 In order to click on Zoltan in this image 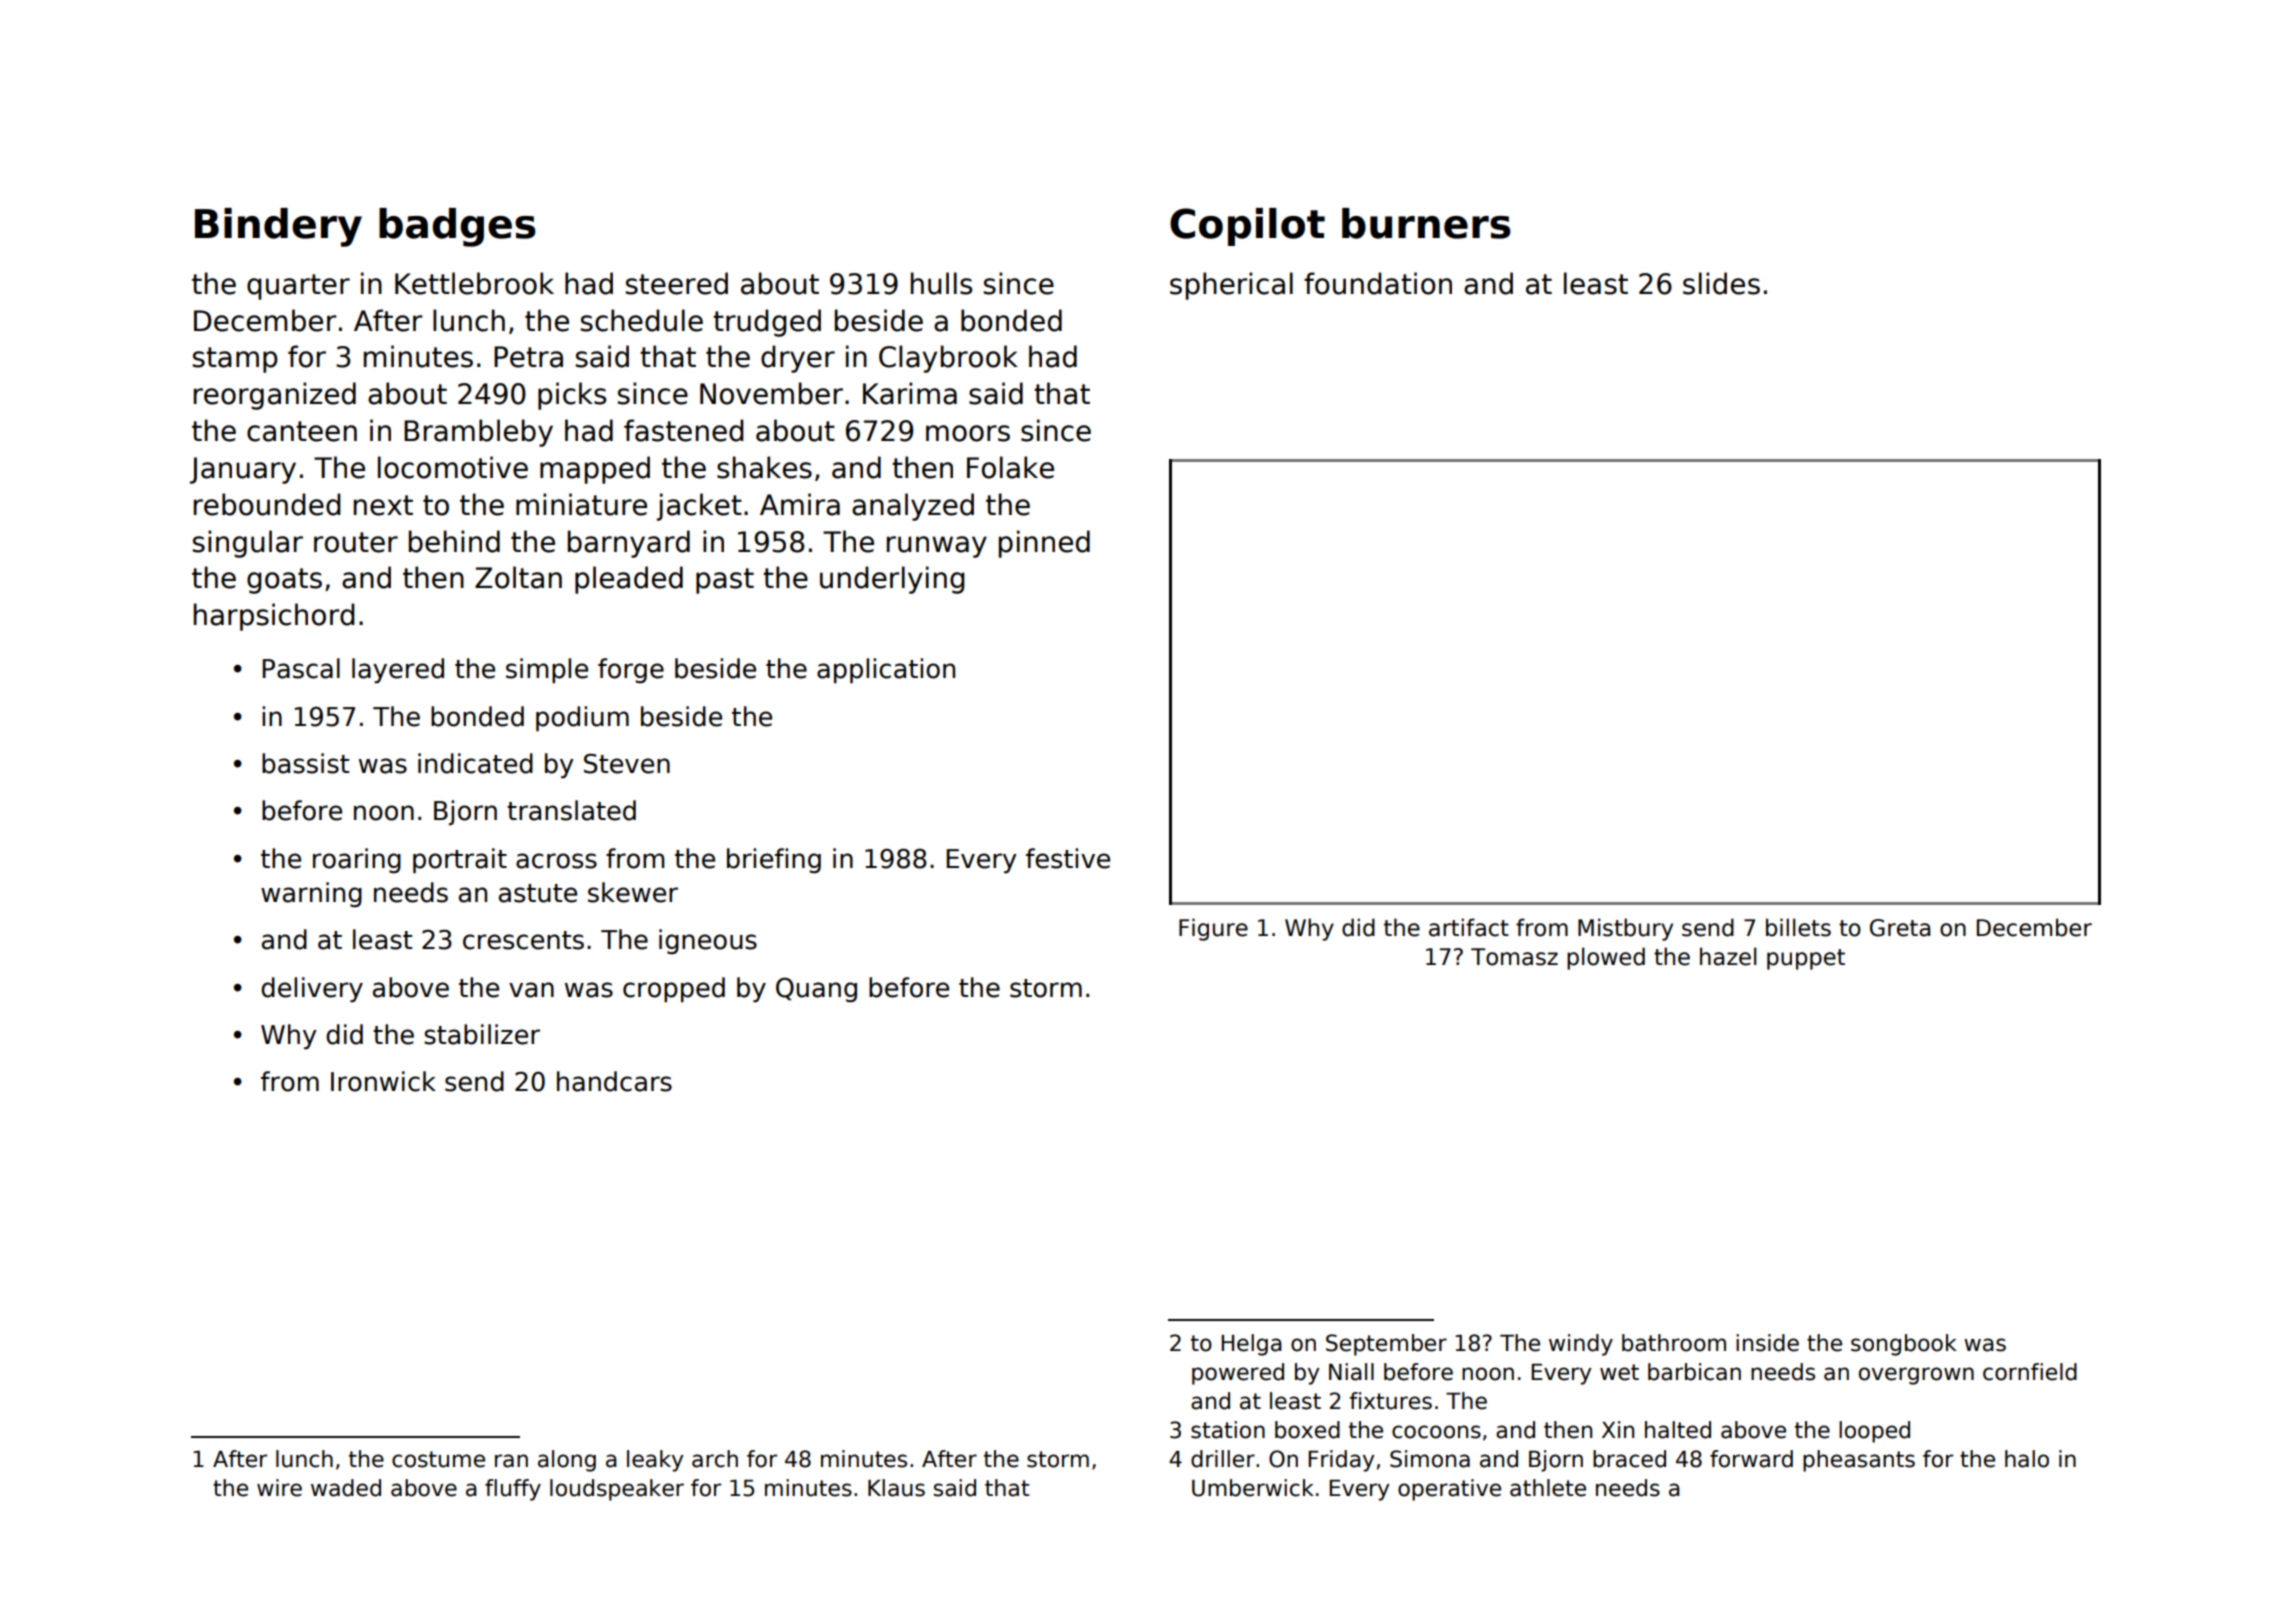, I will do `click(518, 577)`.
